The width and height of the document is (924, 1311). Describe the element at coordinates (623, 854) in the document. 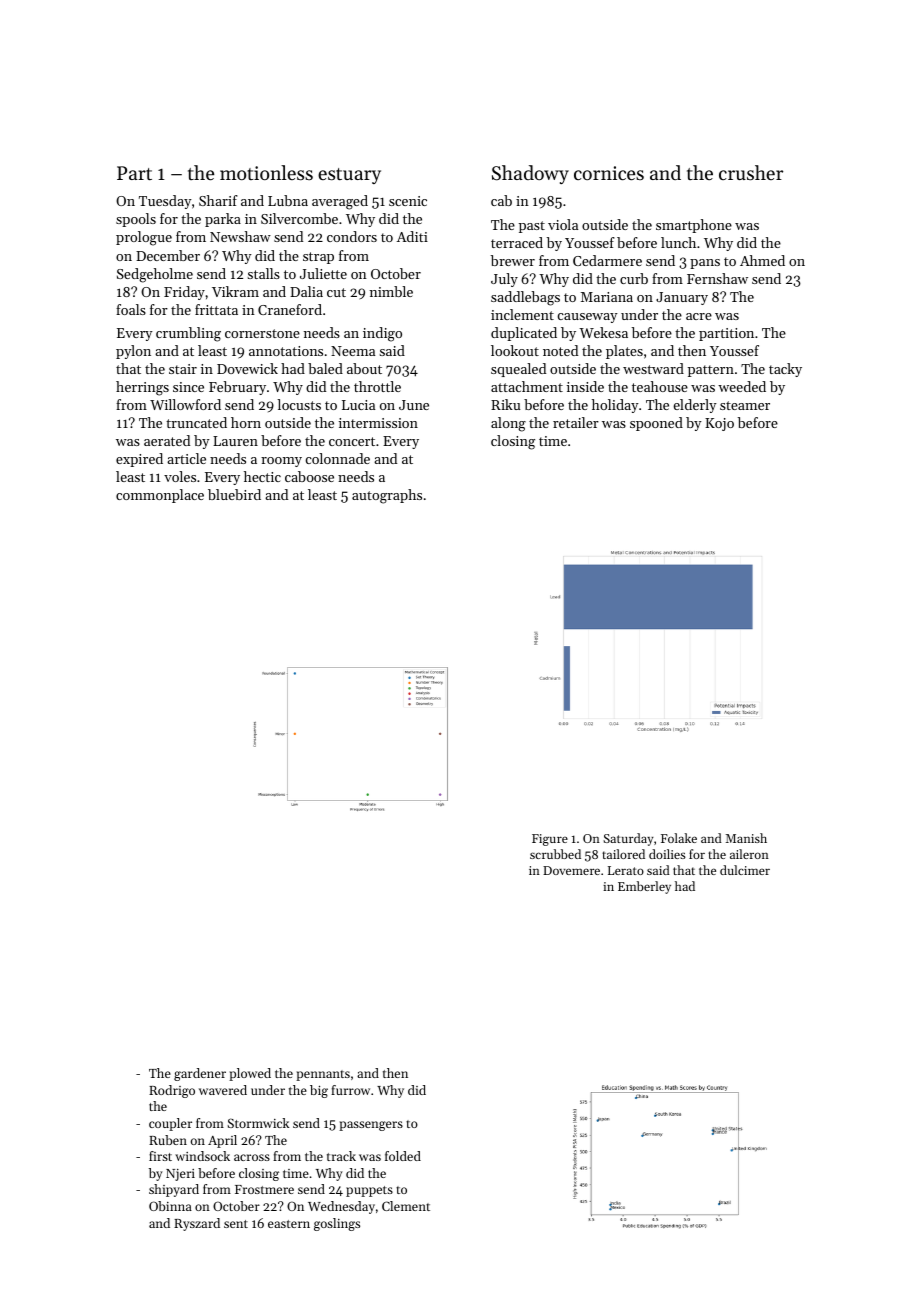

I see `tailored` at that location.
